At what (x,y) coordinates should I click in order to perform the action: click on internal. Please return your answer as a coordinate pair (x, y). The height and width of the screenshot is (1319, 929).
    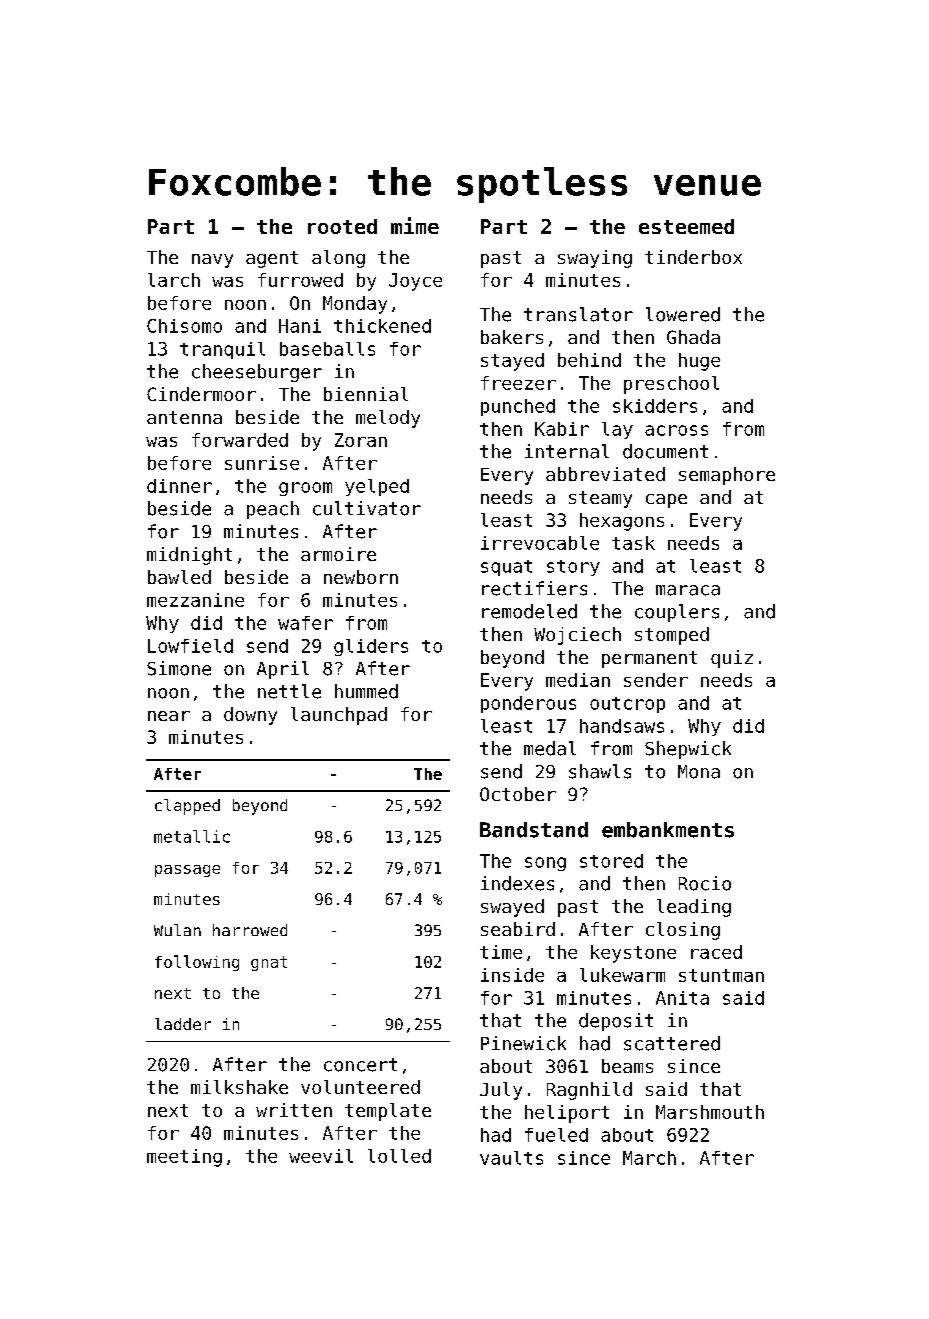
    Looking at the image, I should click on (567, 451).
